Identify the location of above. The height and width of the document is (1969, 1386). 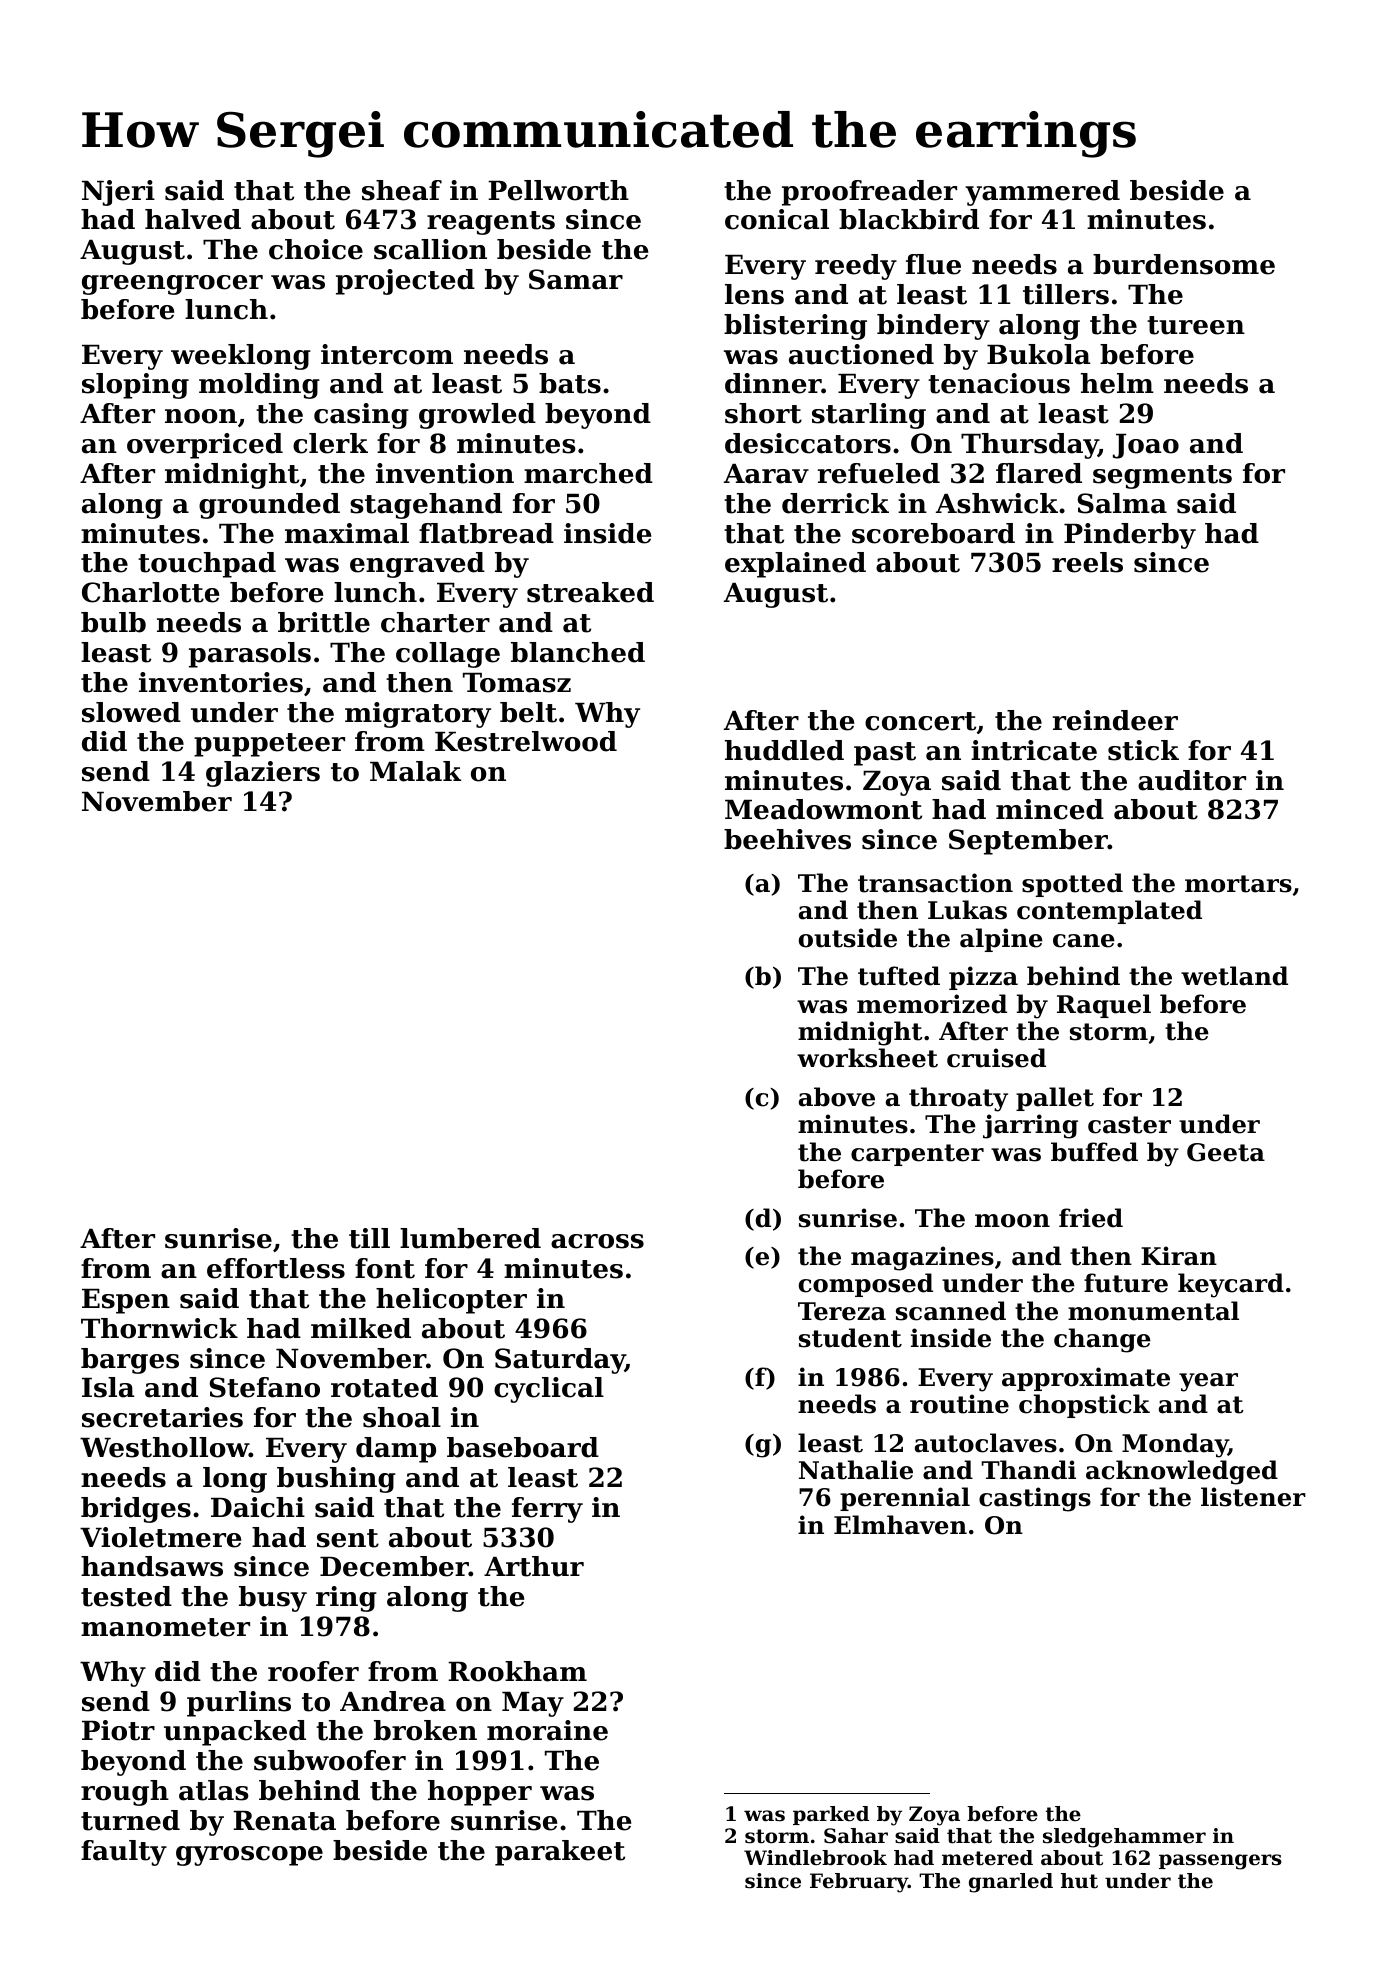
(837, 1097).
